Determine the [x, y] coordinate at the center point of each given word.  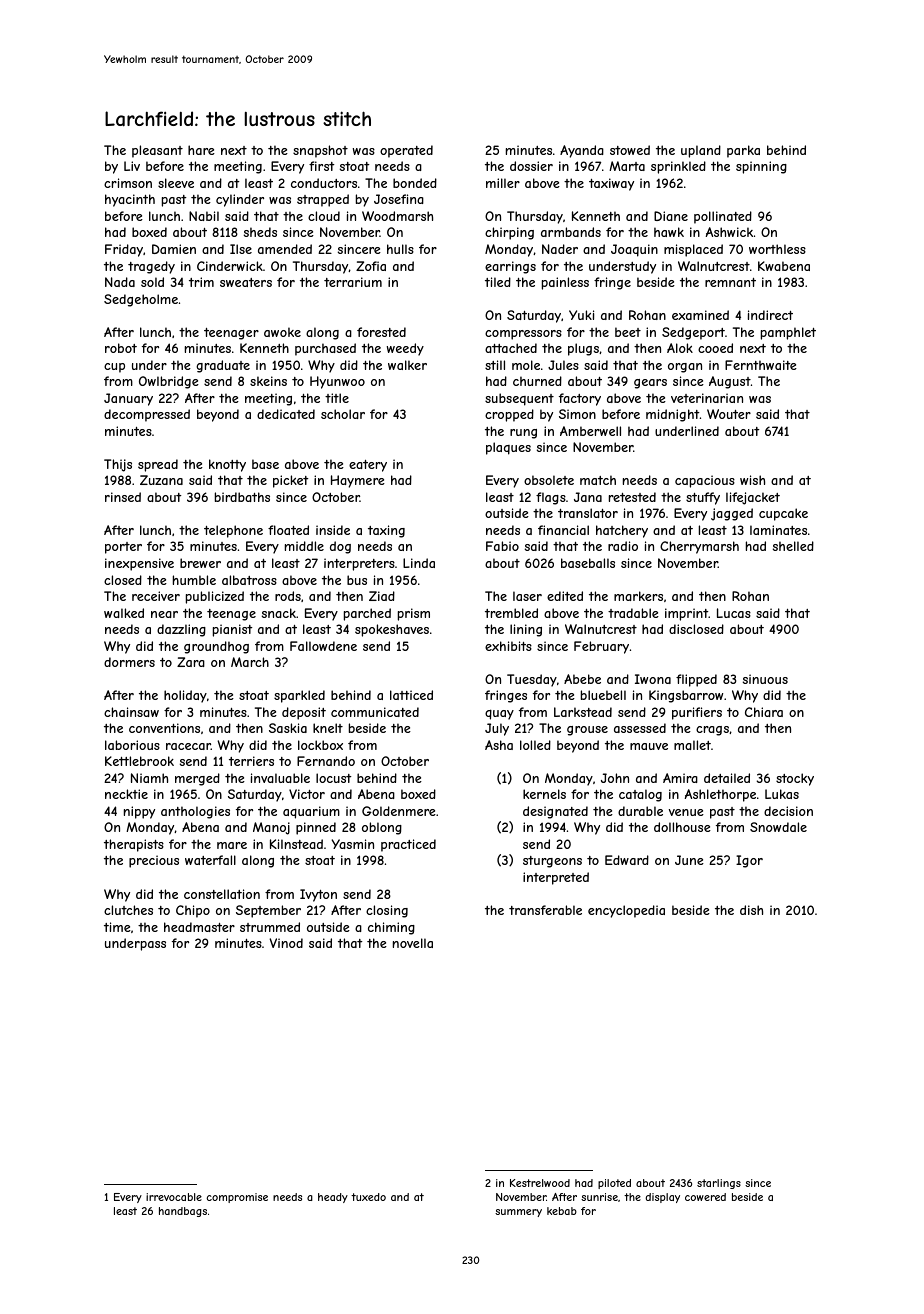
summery [518, 1213]
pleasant [157, 151]
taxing [386, 531]
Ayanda [582, 151]
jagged [732, 514]
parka [743, 151]
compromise [237, 1198]
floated [288, 530]
